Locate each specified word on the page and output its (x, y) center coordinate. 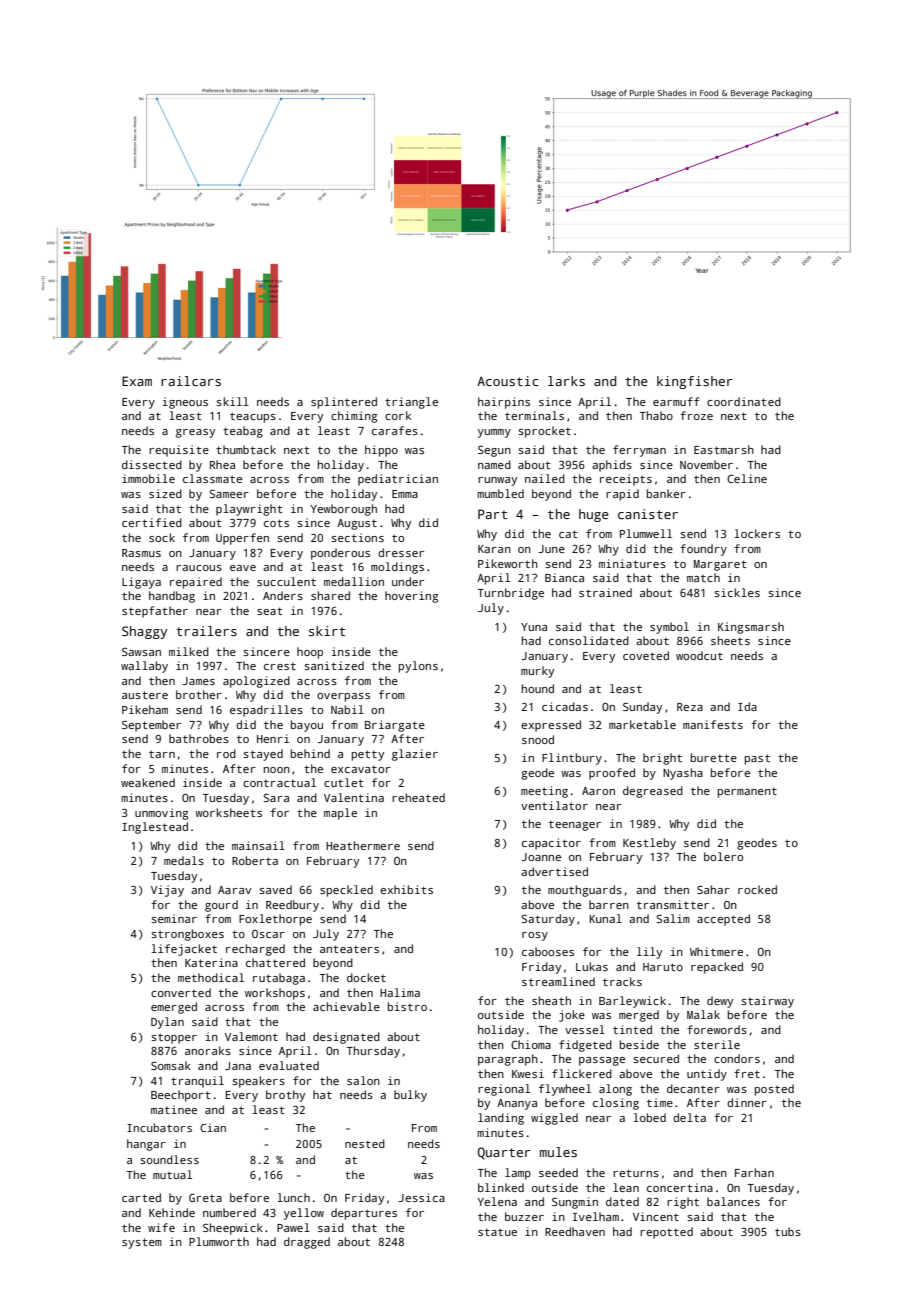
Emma (405, 494)
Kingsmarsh (751, 628)
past (757, 759)
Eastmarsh (724, 449)
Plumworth (219, 1241)
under (408, 581)
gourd (221, 906)
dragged (307, 1243)
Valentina (354, 797)
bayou (307, 726)
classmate (212, 478)
